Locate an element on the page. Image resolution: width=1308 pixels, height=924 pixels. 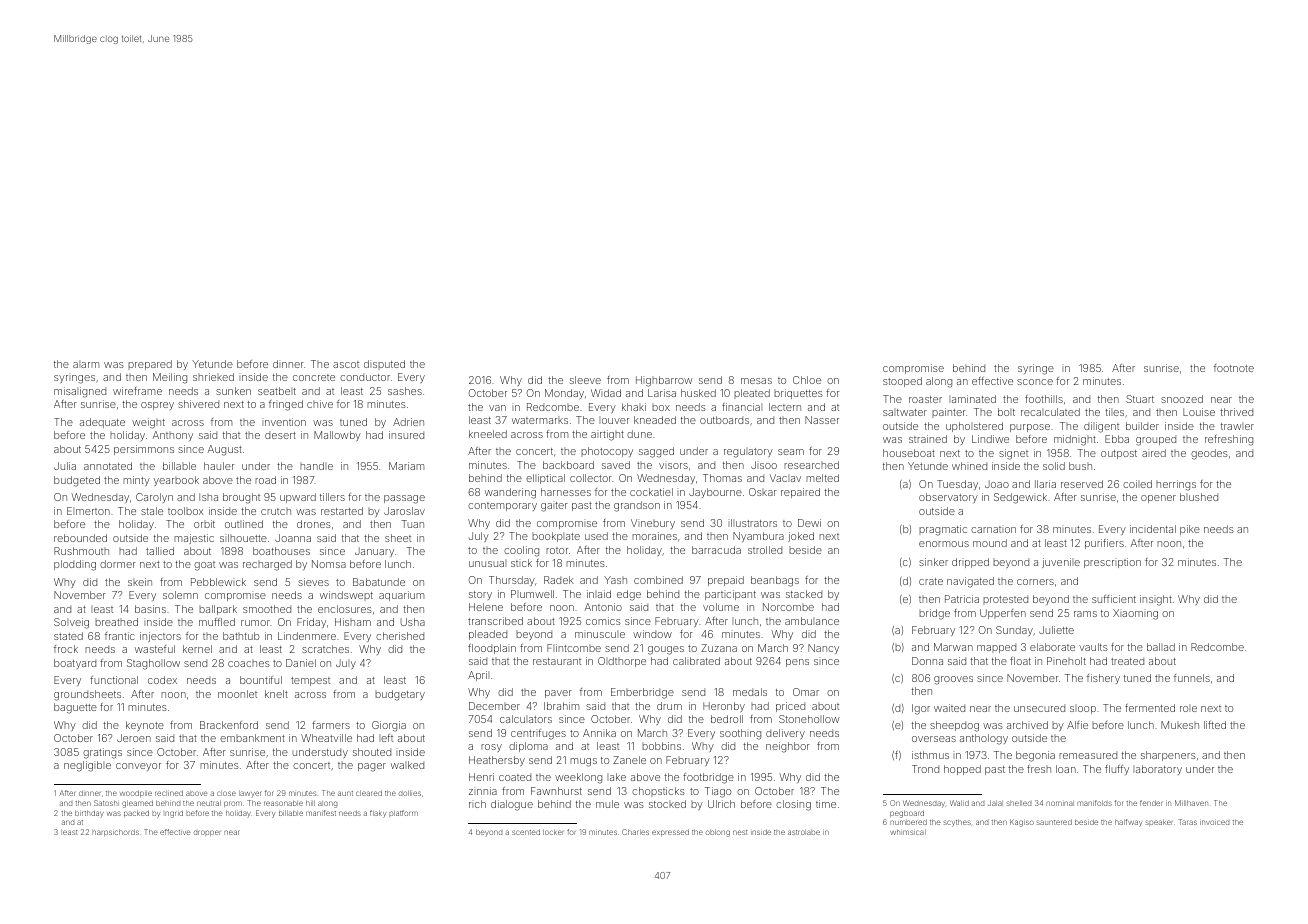
pike is located at coordinates (1190, 530).
